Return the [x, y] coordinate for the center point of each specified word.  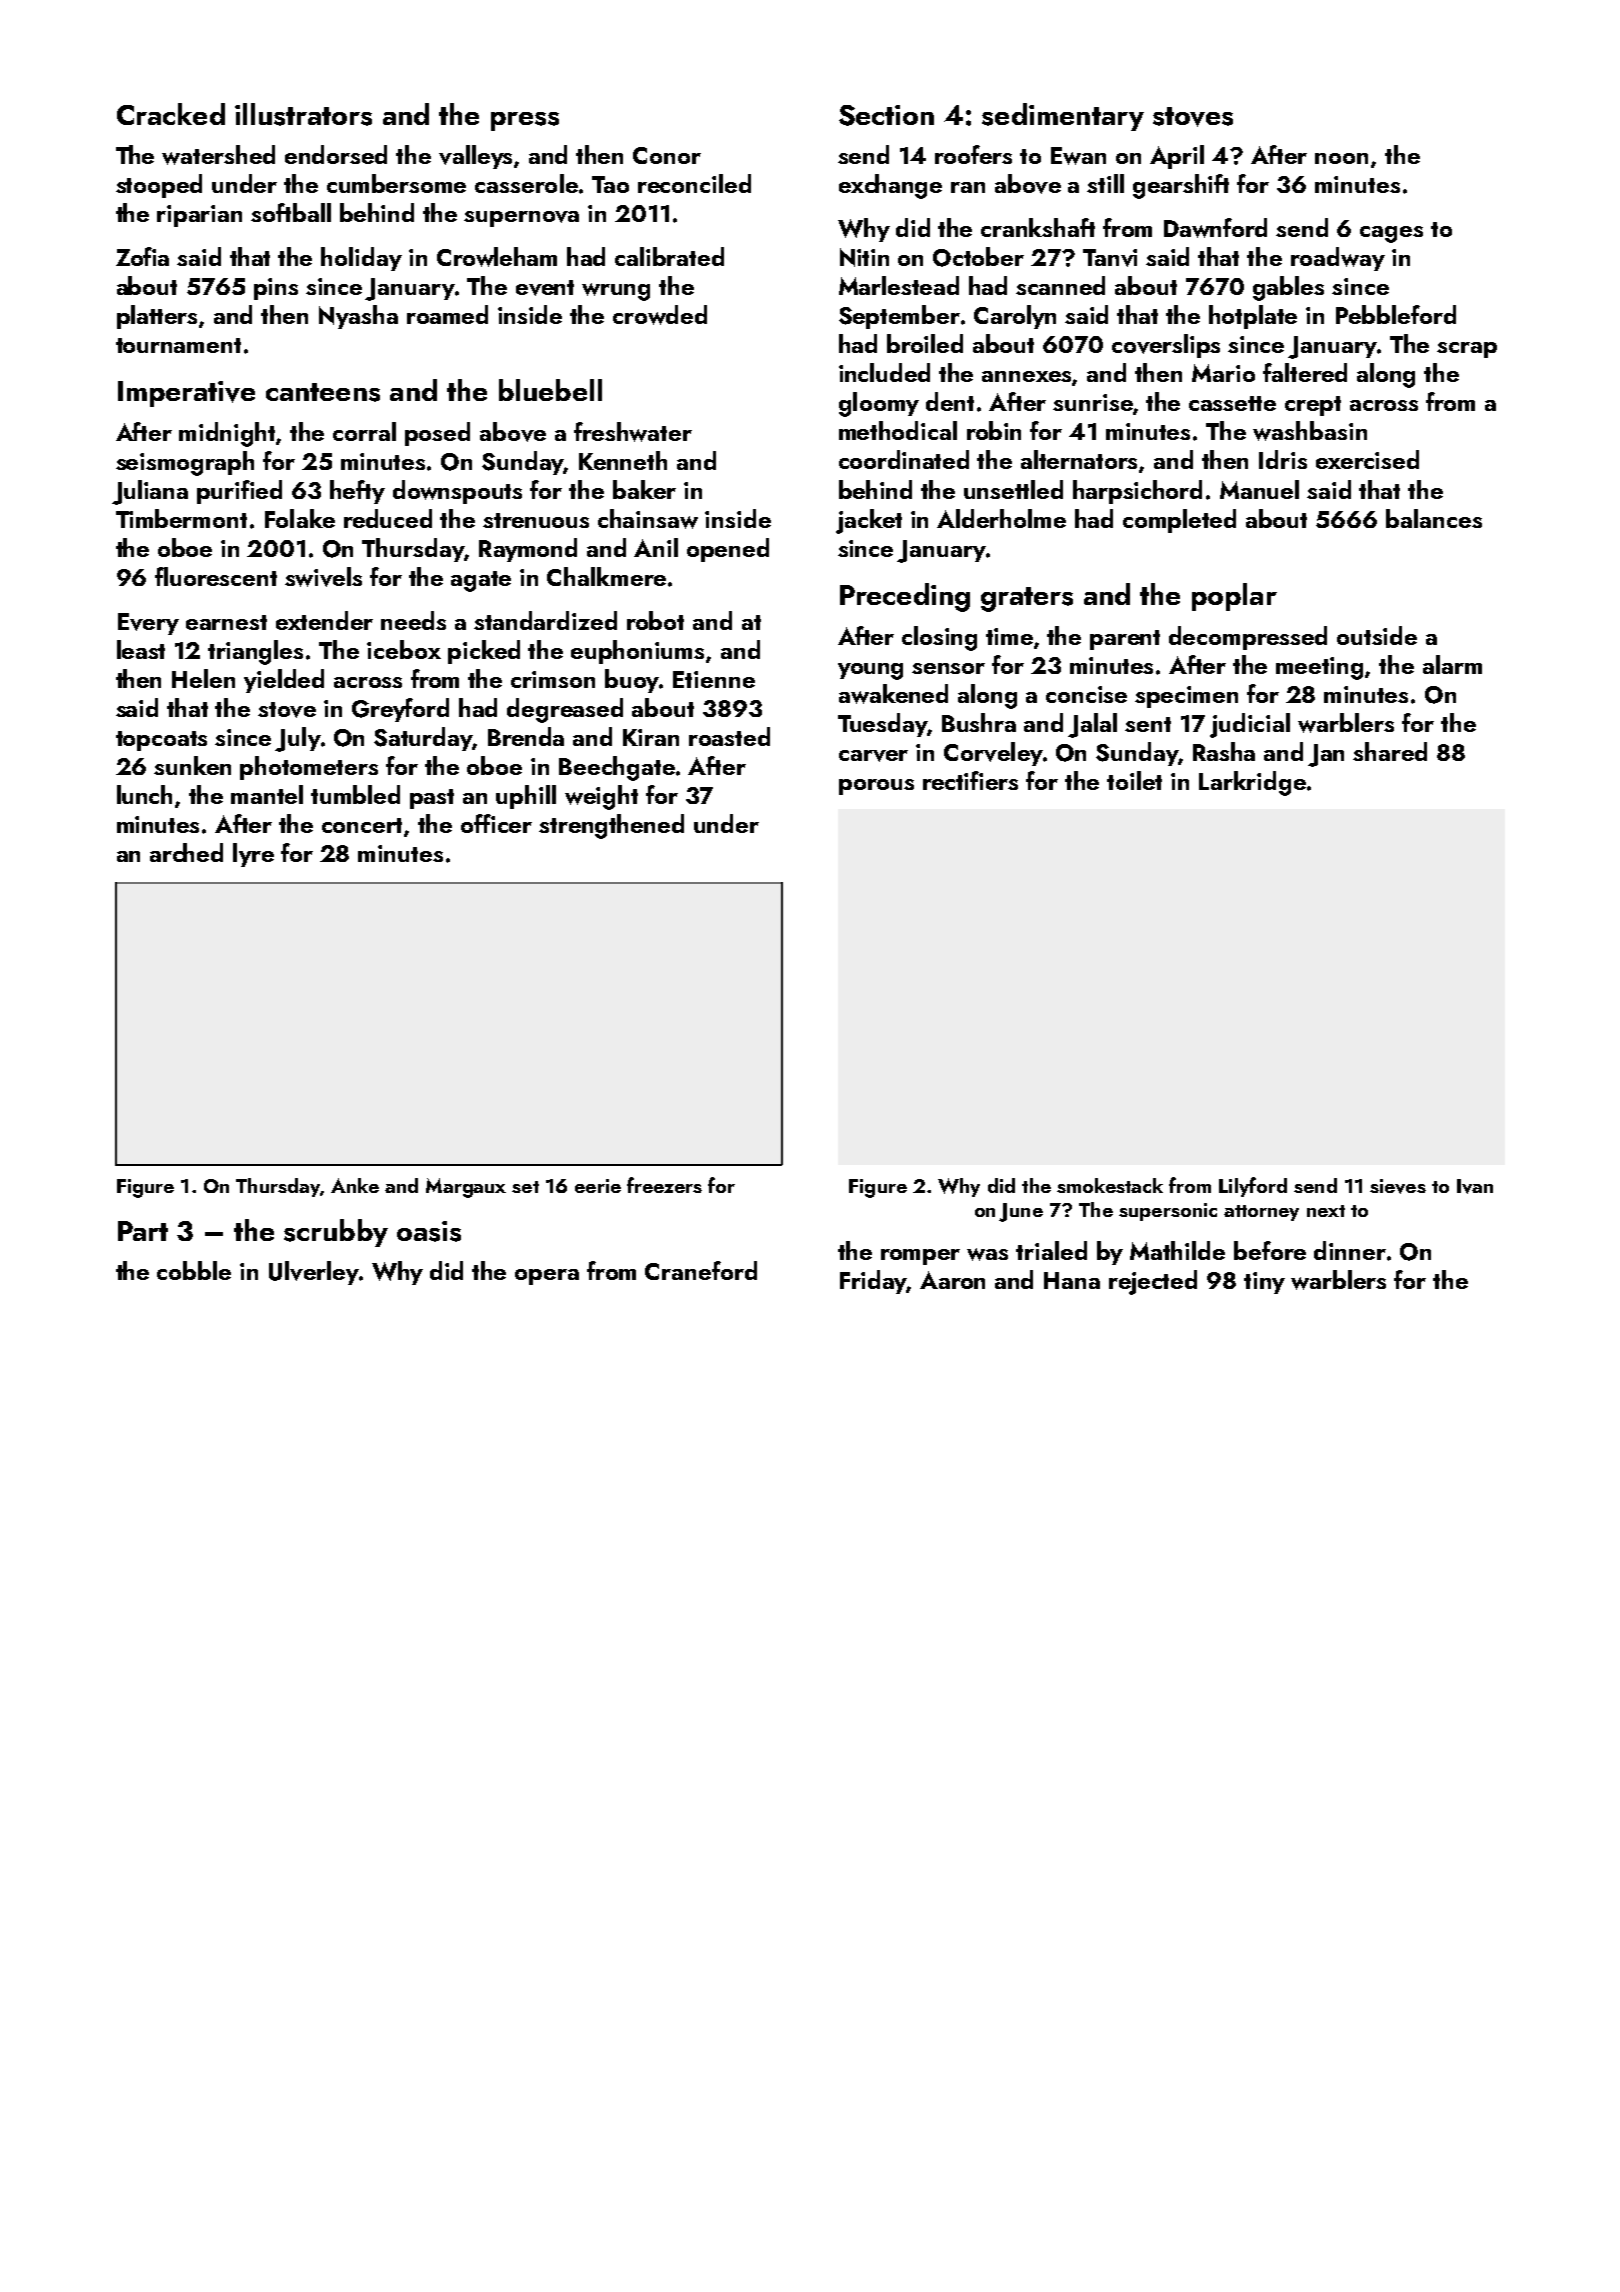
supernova [521, 219]
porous [876, 787]
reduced [388, 518]
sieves [1398, 1186]
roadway [1338, 259]
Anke [355, 1185]
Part [143, 1231]
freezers [664, 1185]
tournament [178, 345]
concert [362, 825]
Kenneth [623, 460]
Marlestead [899, 285]
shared [1390, 751]
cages [1391, 234]
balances [1434, 518]
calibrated [669, 256]
